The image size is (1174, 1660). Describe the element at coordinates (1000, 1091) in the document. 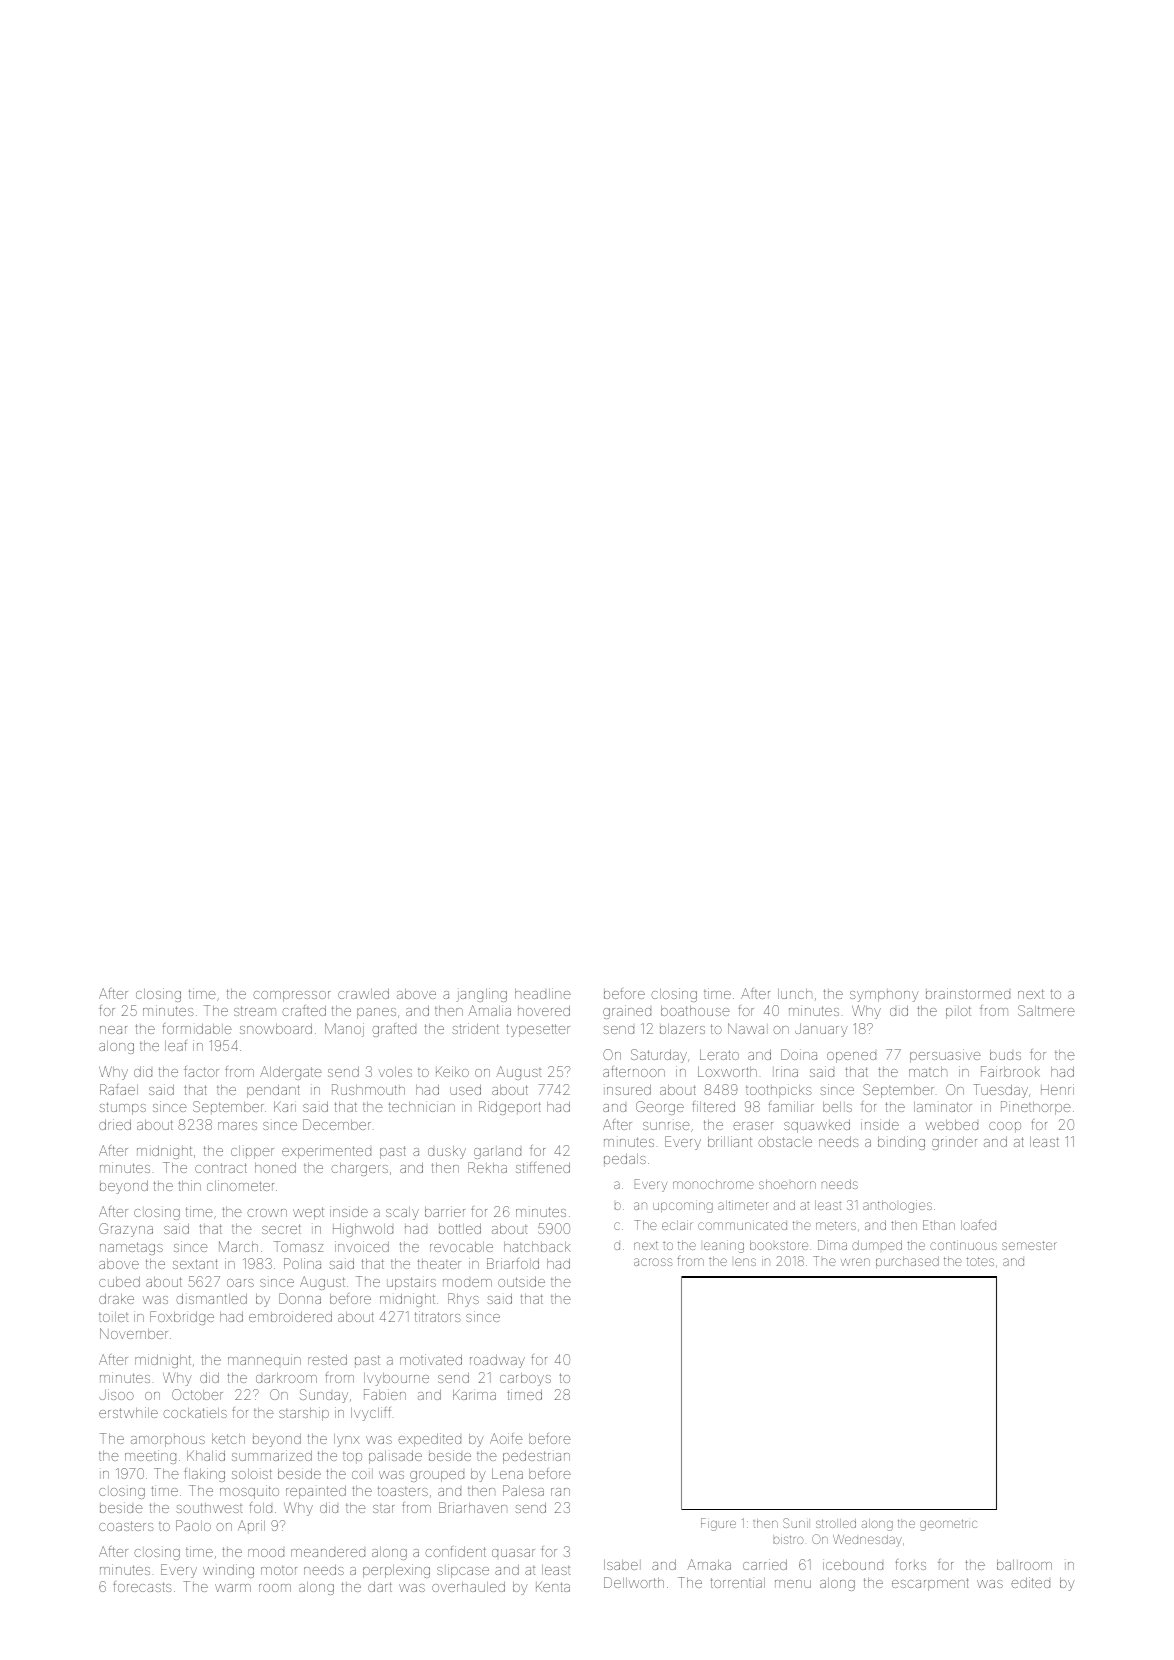

I see `Tuesday` at that location.
